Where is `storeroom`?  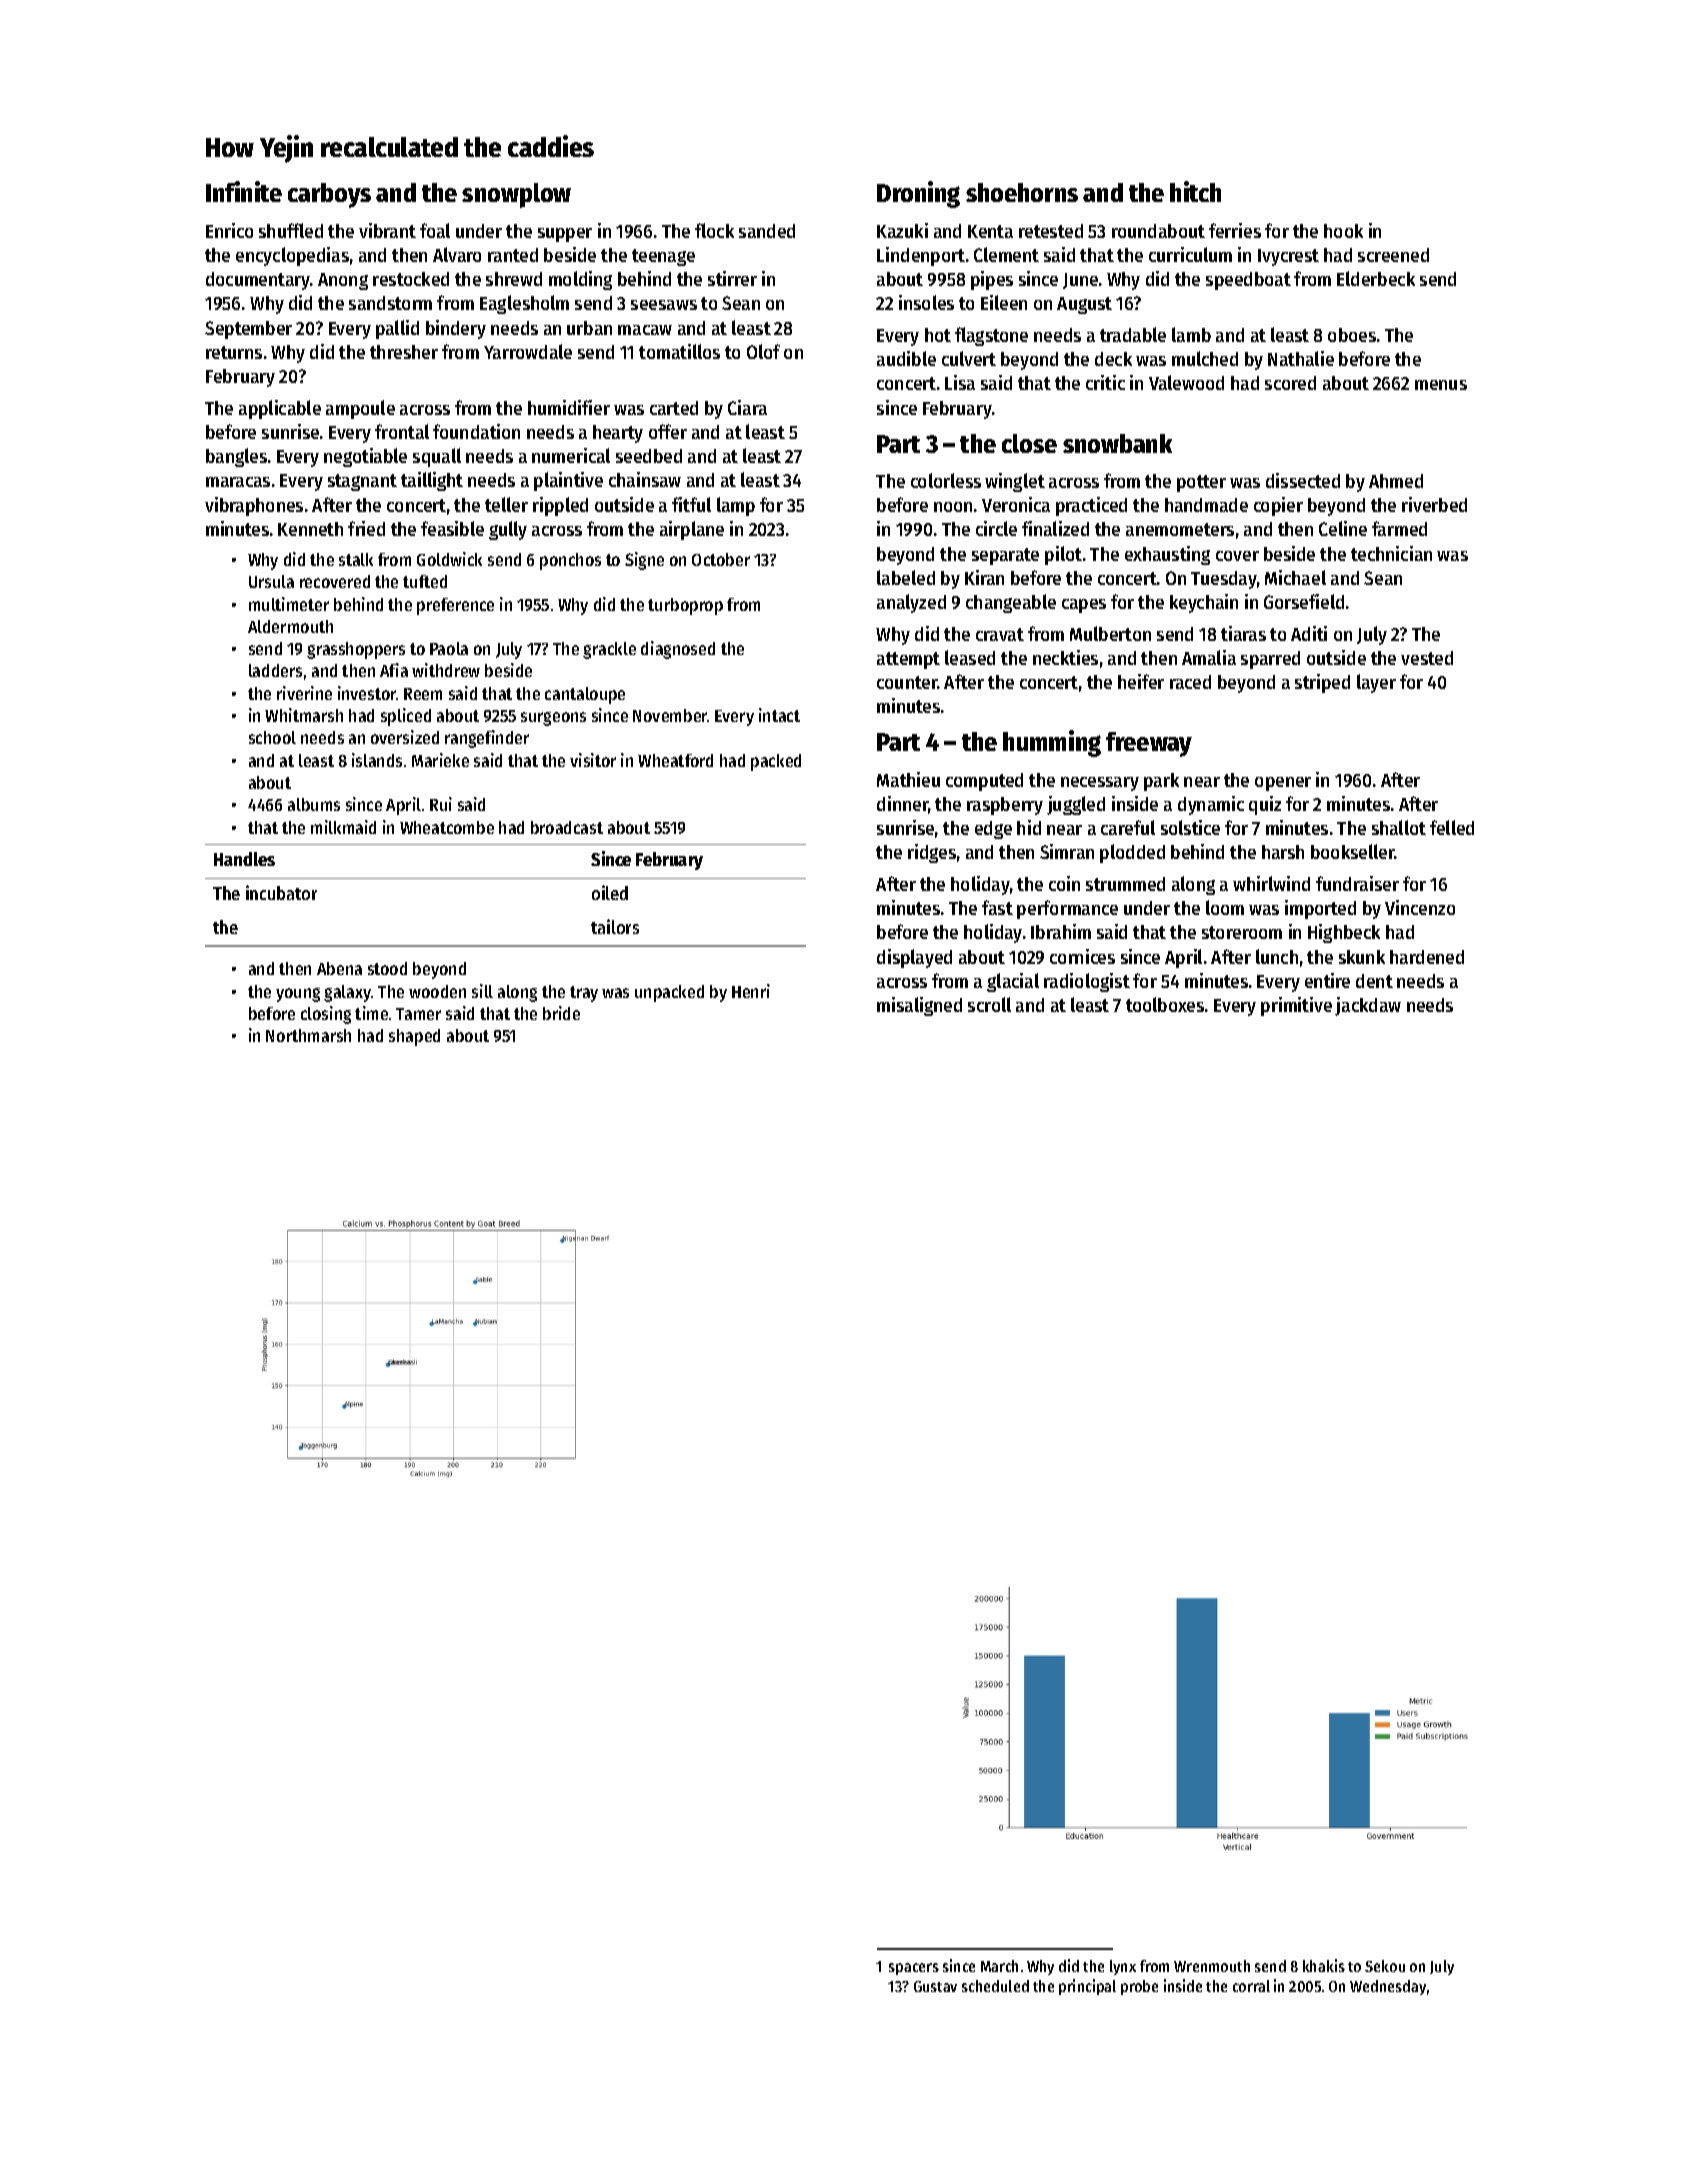
storeroom is located at coordinates (1242, 932).
